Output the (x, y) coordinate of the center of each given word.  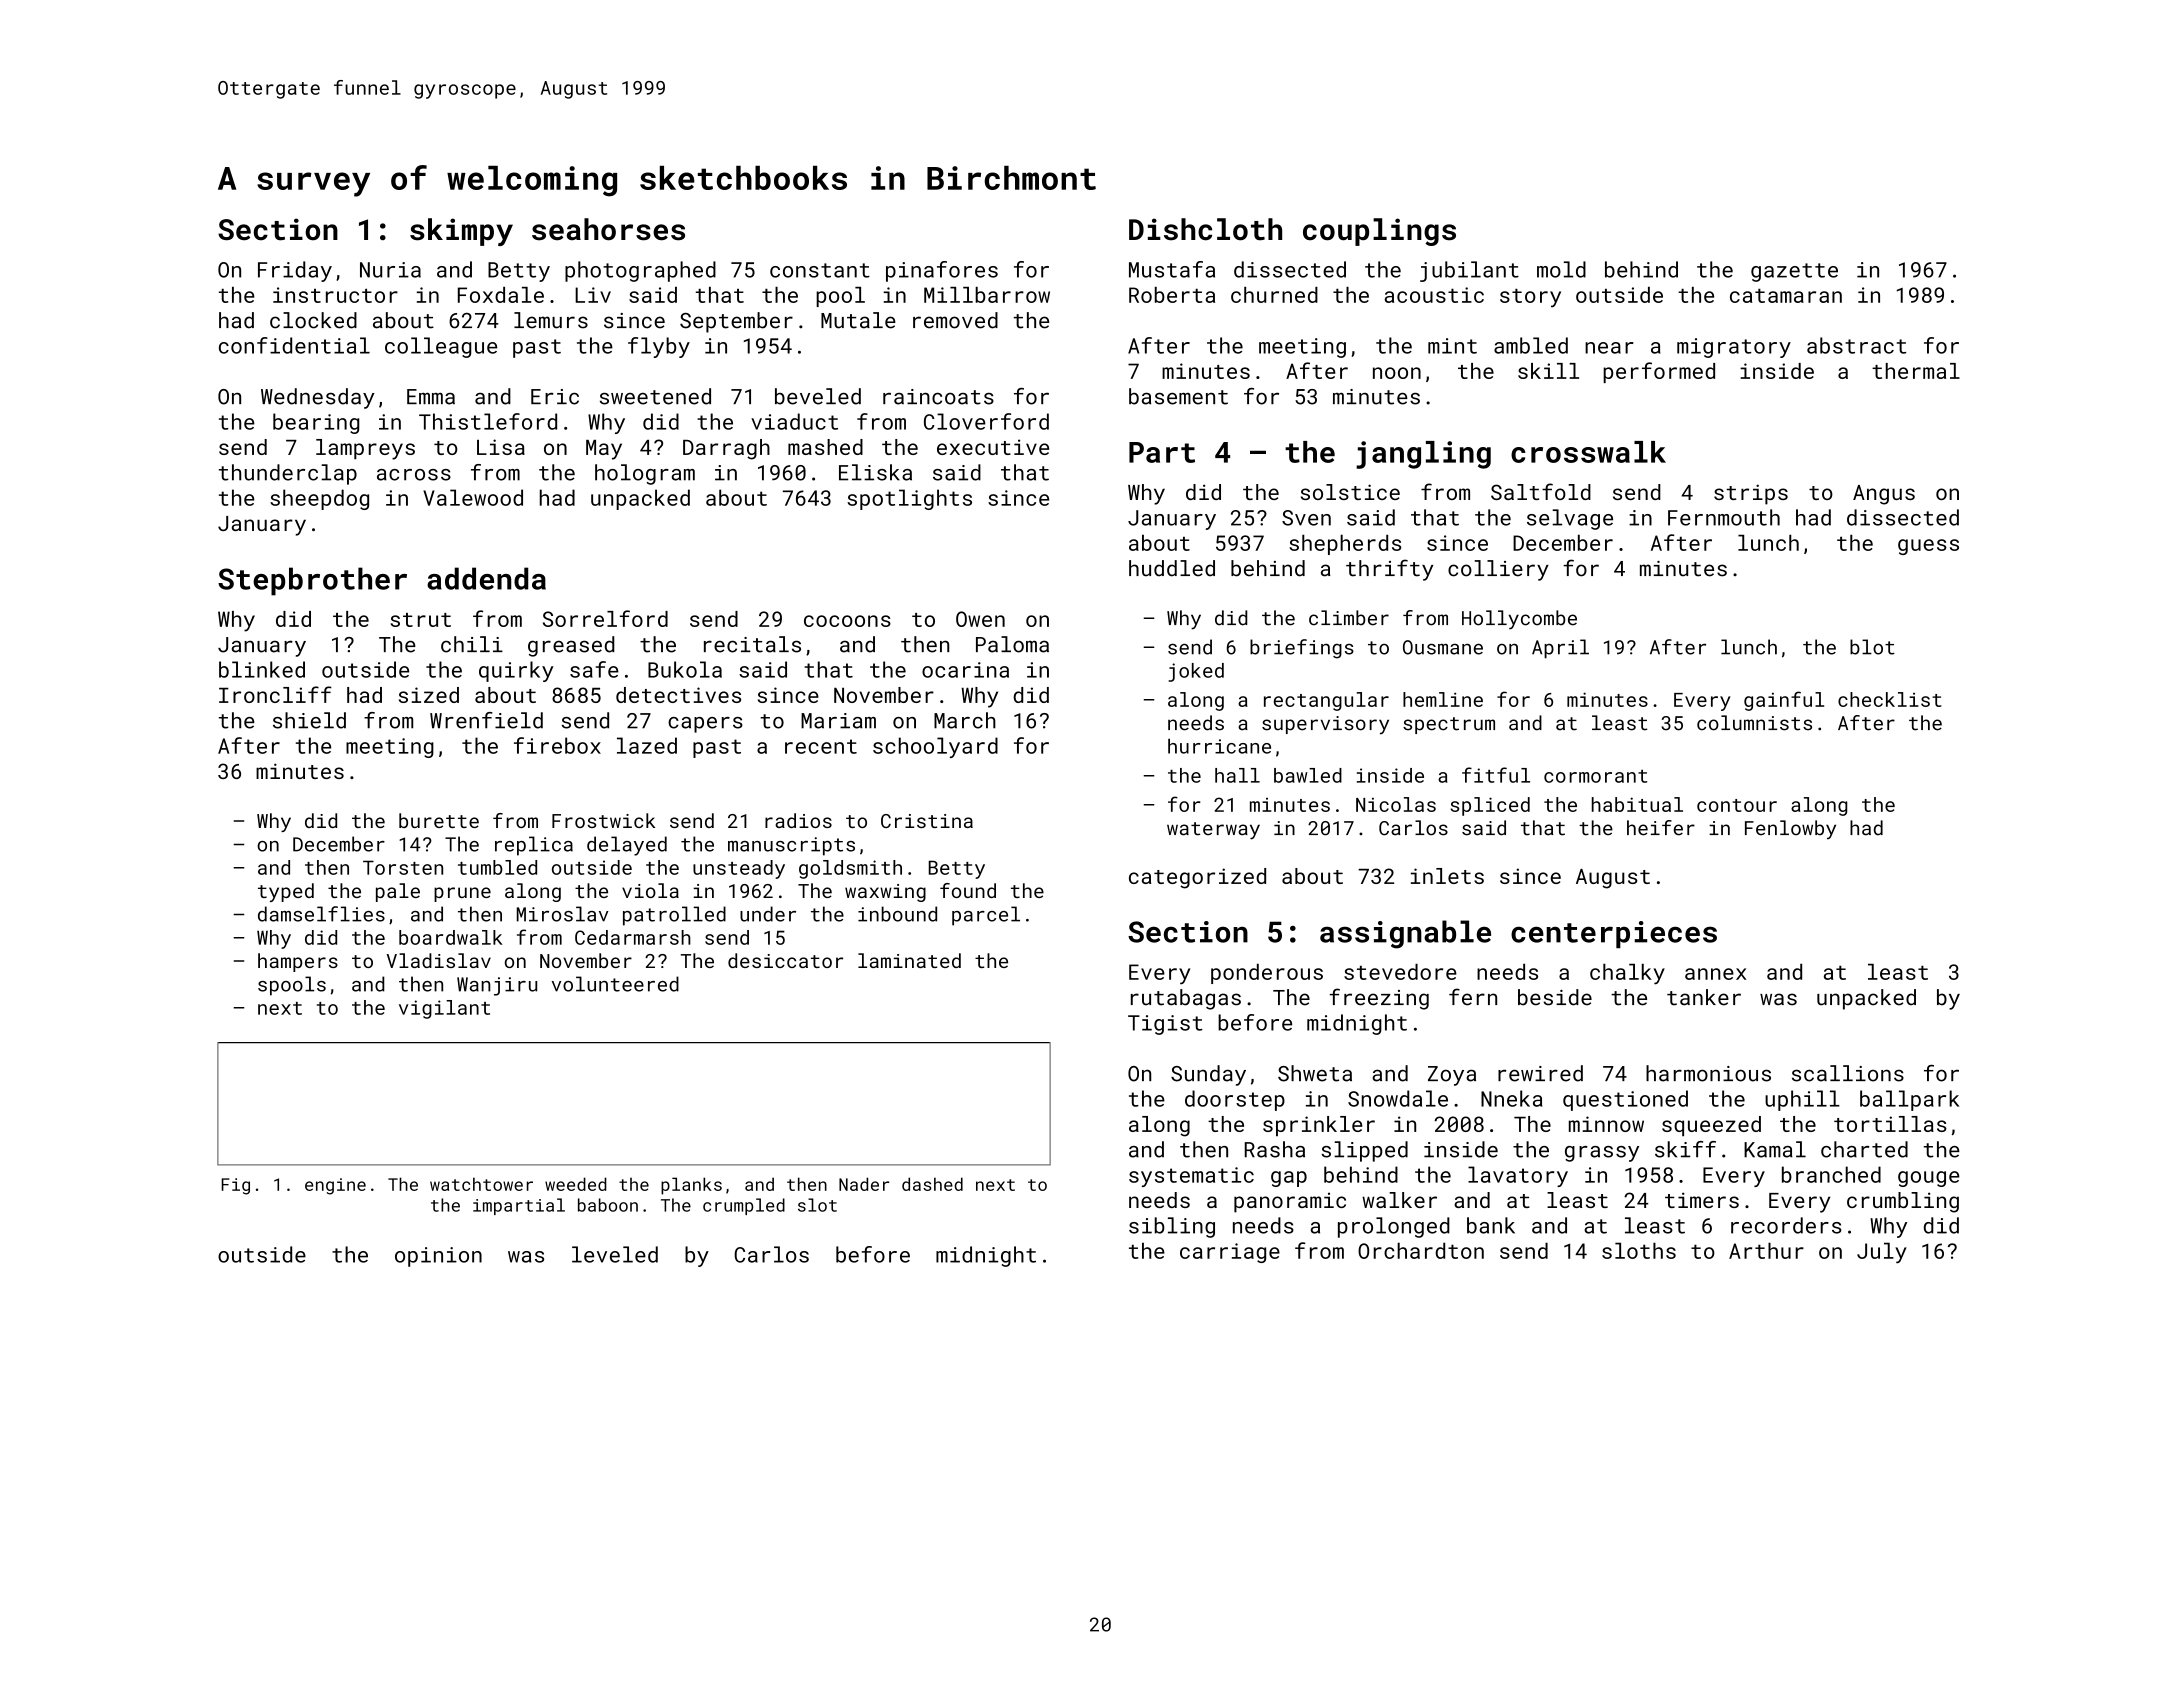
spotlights (909, 499)
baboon (608, 1205)
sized (429, 695)
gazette (1794, 272)
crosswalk (1588, 452)
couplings (1379, 232)
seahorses (608, 229)
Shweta (1315, 1073)
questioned (1625, 1100)
